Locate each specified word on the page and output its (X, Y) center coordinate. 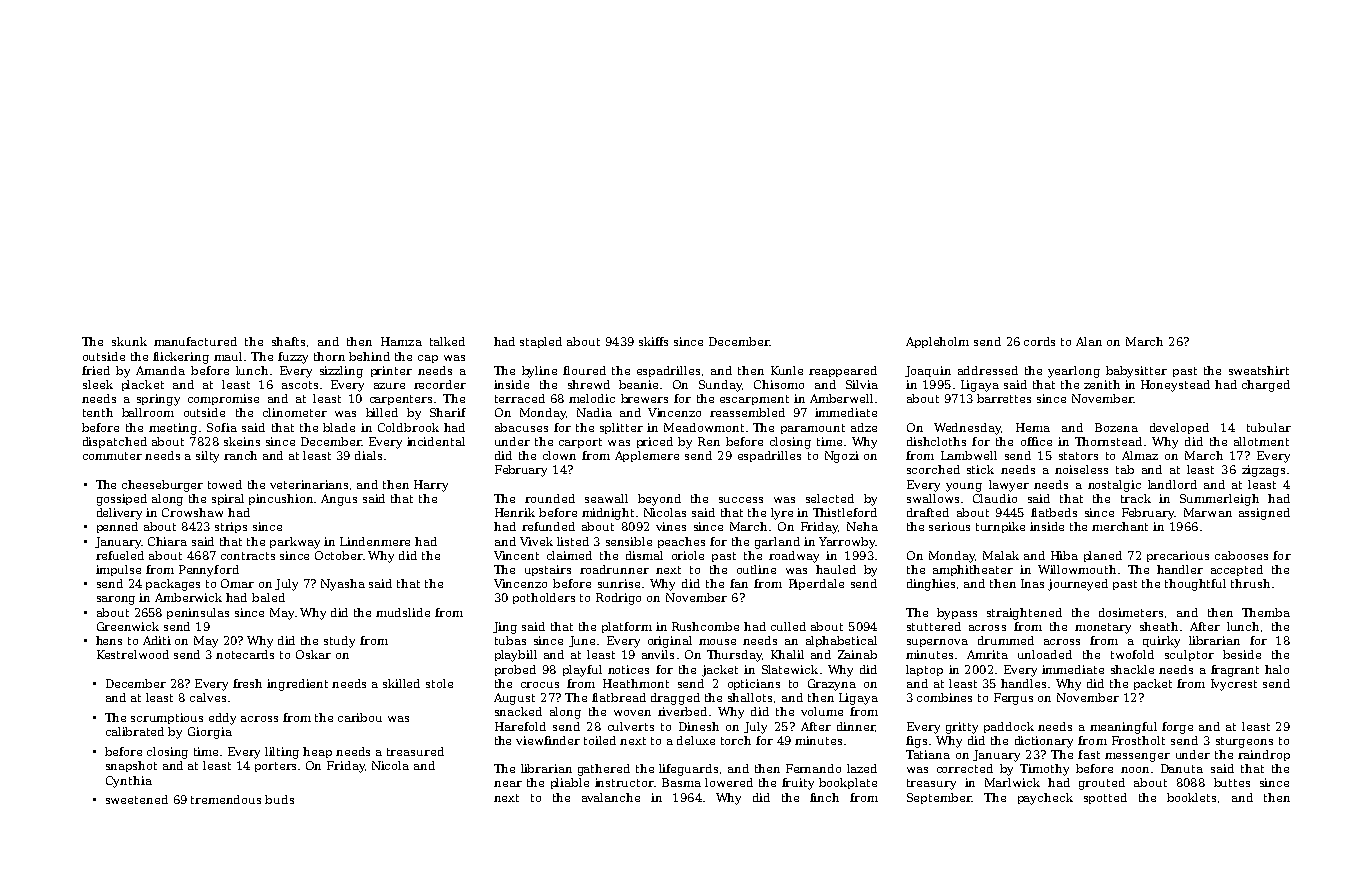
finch (824, 797)
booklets (1191, 797)
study (339, 642)
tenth (98, 412)
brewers (644, 398)
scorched (933, 469)
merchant (1120, 526)
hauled (836, 569)
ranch (240, 455)
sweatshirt (1259, 370)
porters (277, 767)
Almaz (1140, 455)
